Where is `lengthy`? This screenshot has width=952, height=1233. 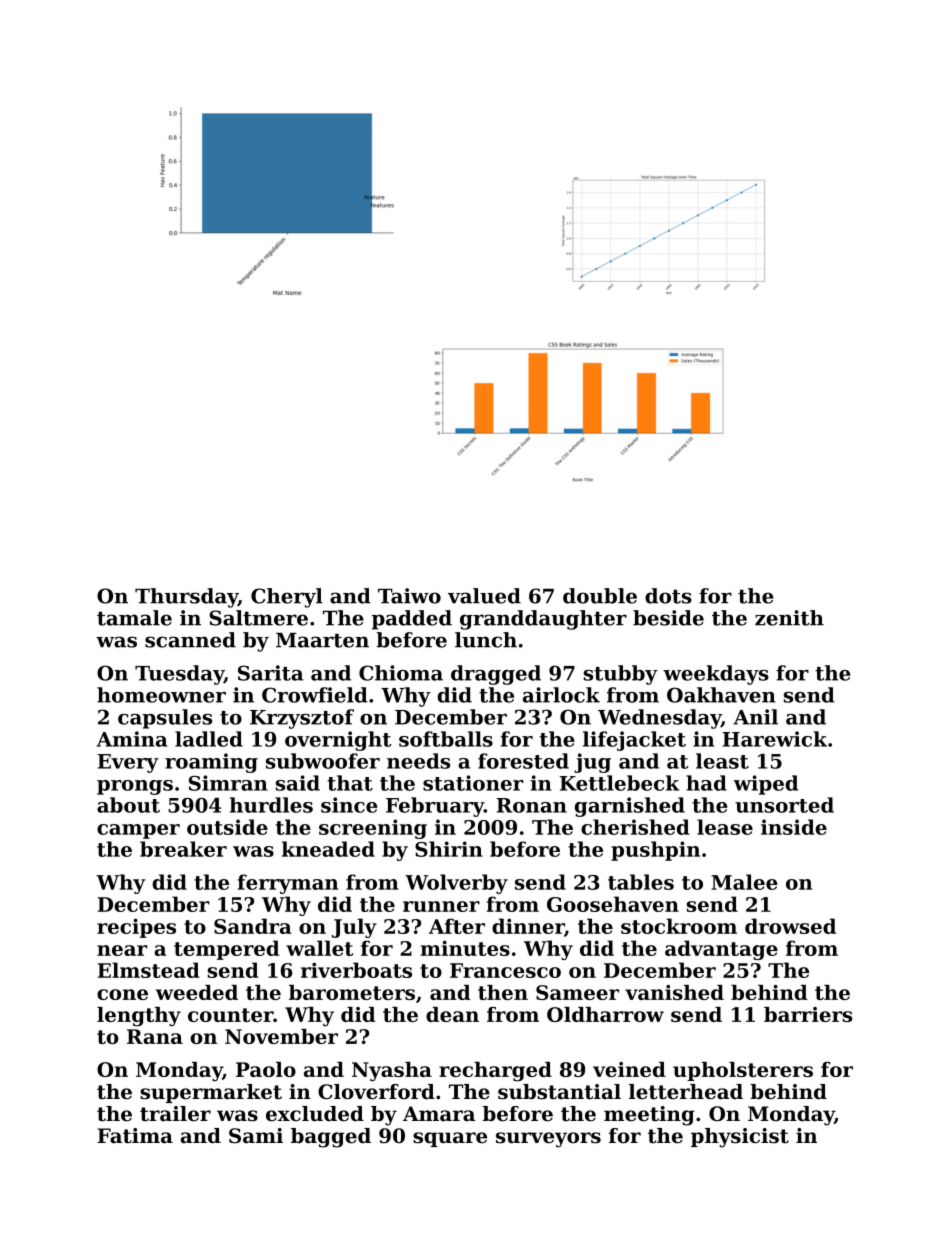 lengthy is located at coordinates (139, 1017).
